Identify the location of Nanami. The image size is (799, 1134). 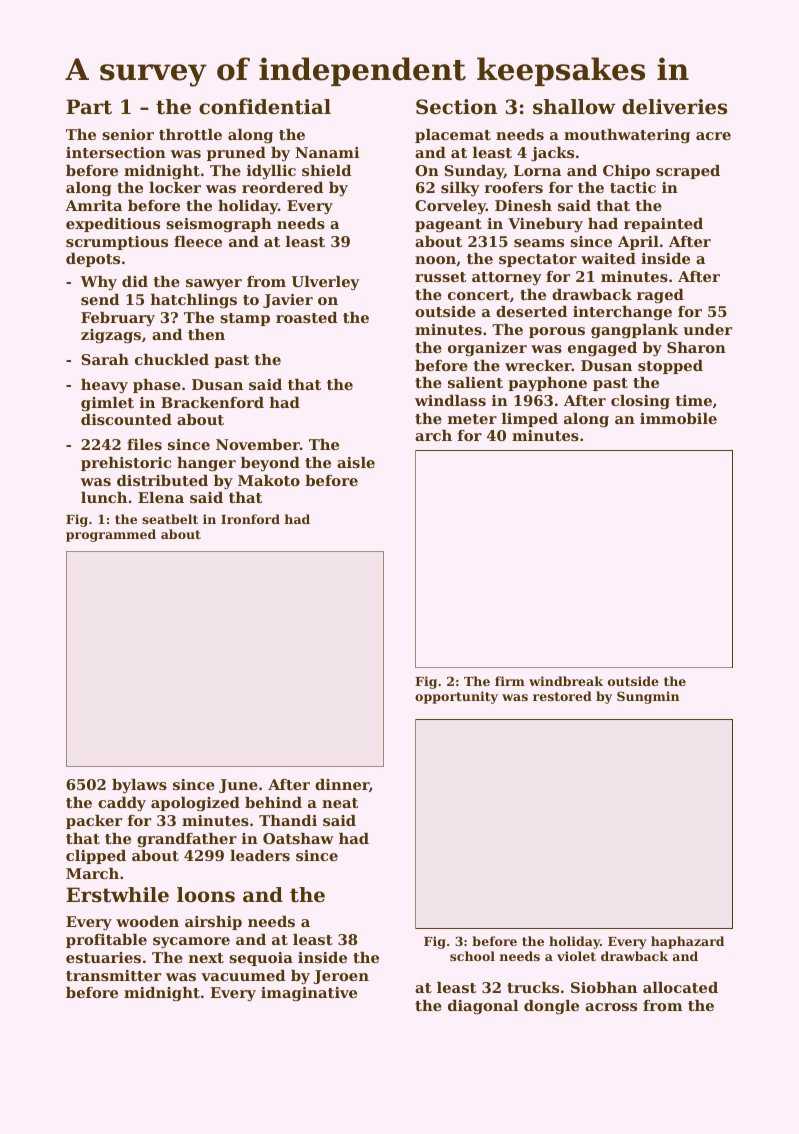
(327, 152).
